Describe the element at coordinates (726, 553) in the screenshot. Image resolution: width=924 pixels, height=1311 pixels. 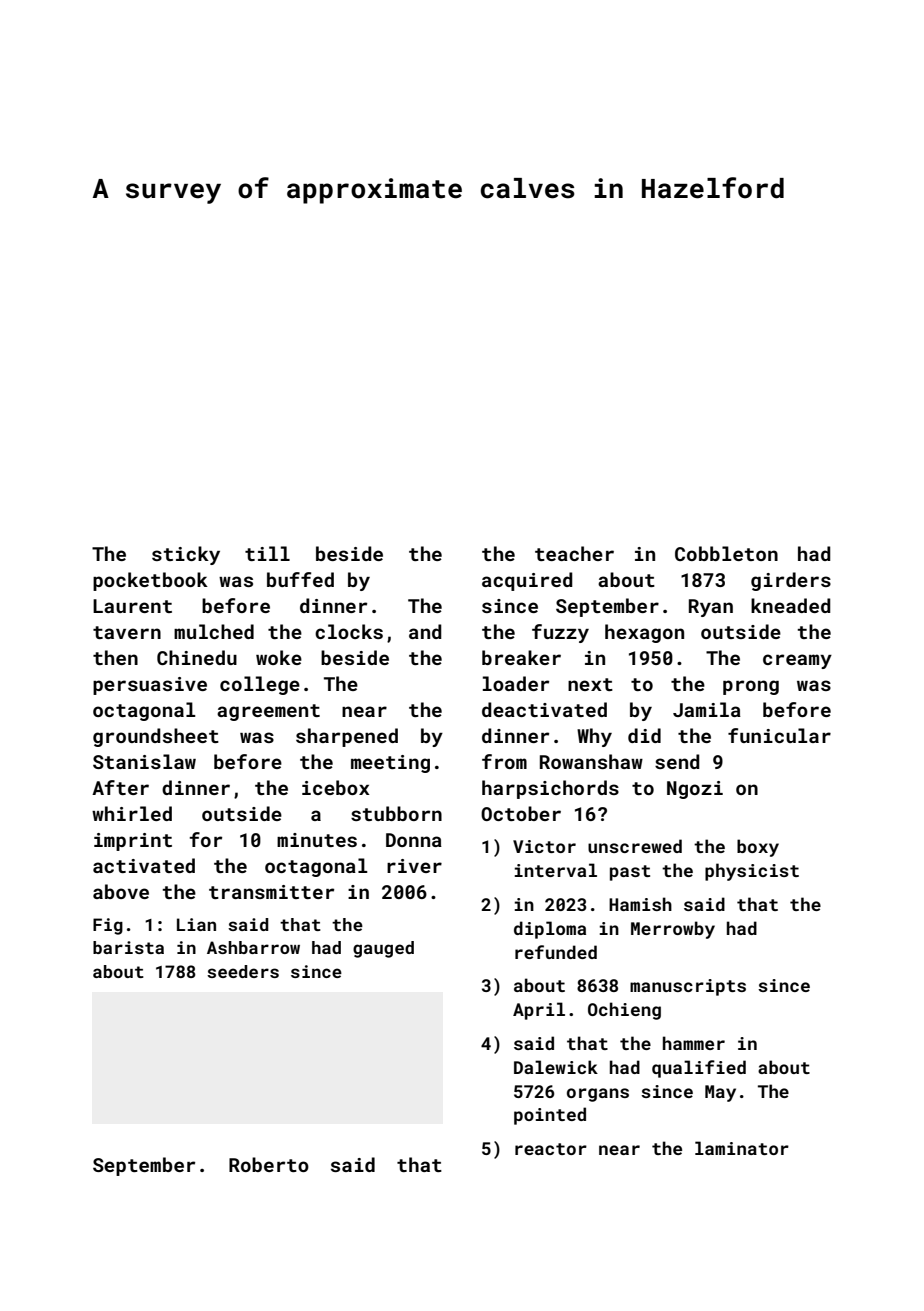
I see `Cobbleton` at that location.
